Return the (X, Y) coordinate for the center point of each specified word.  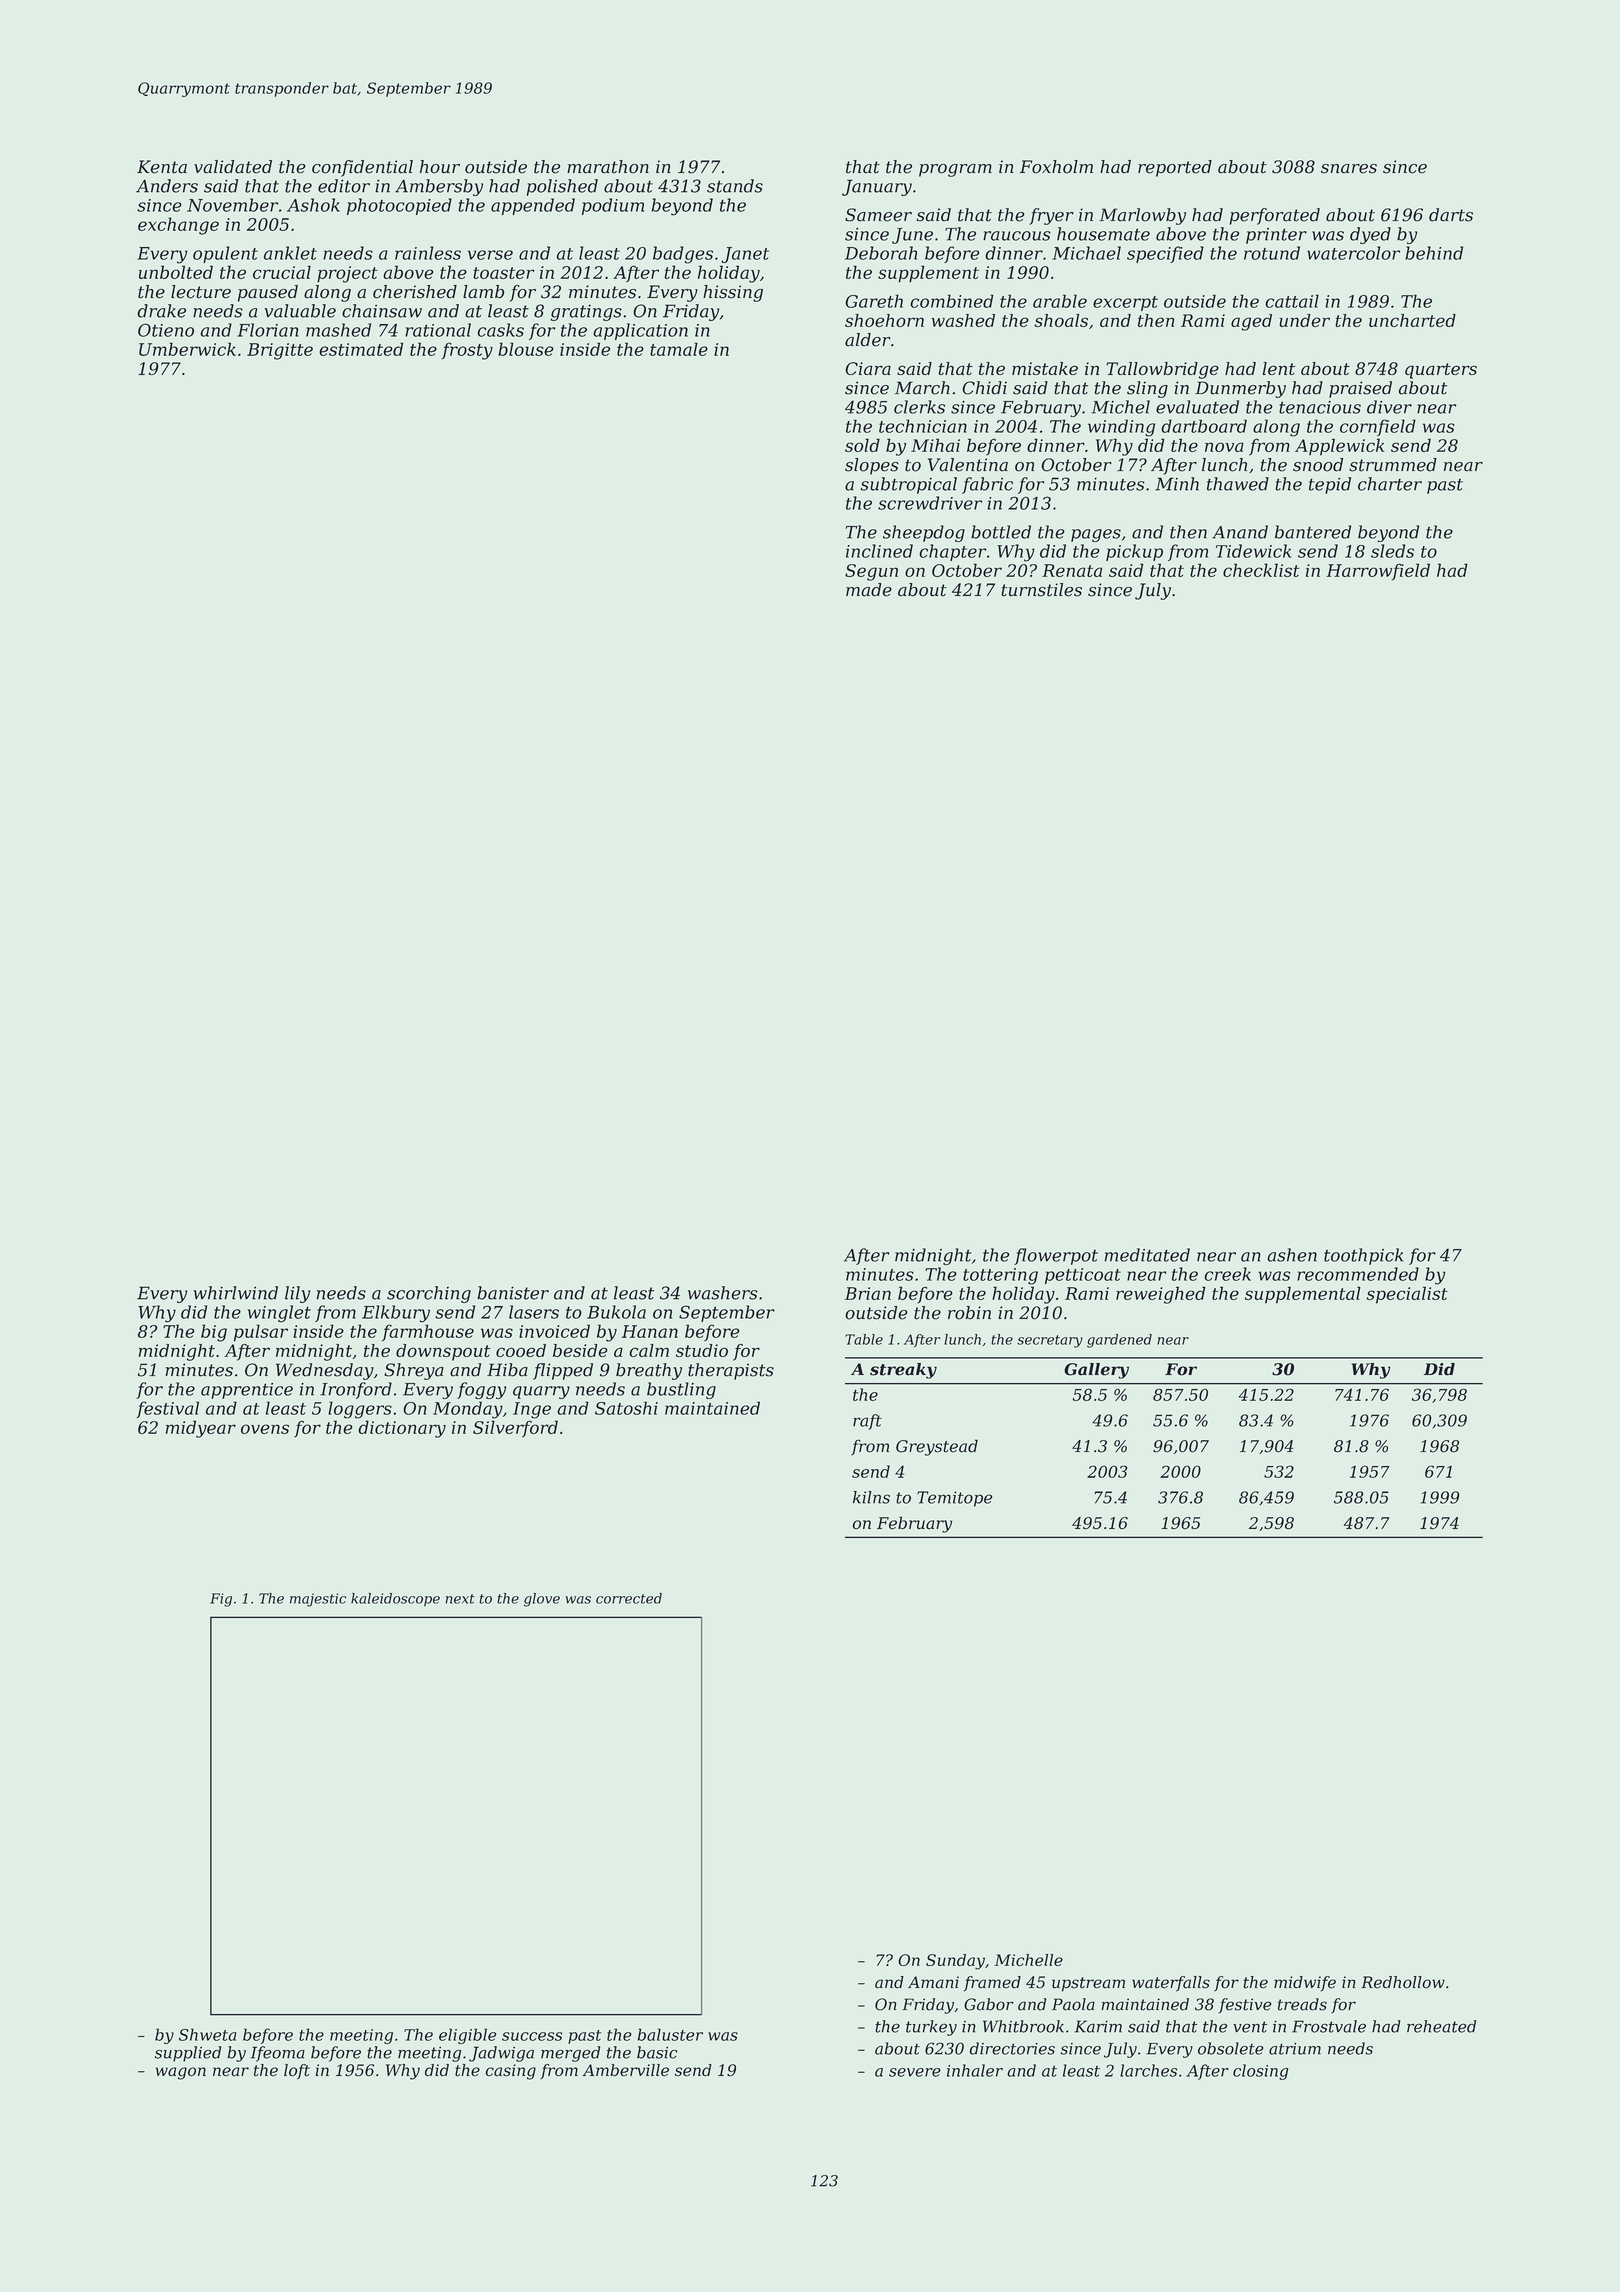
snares (1349, 169)
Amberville (626, 2070)
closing (1260, 2072)
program (955, 170)
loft (297, 2071)
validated (233, 167)
